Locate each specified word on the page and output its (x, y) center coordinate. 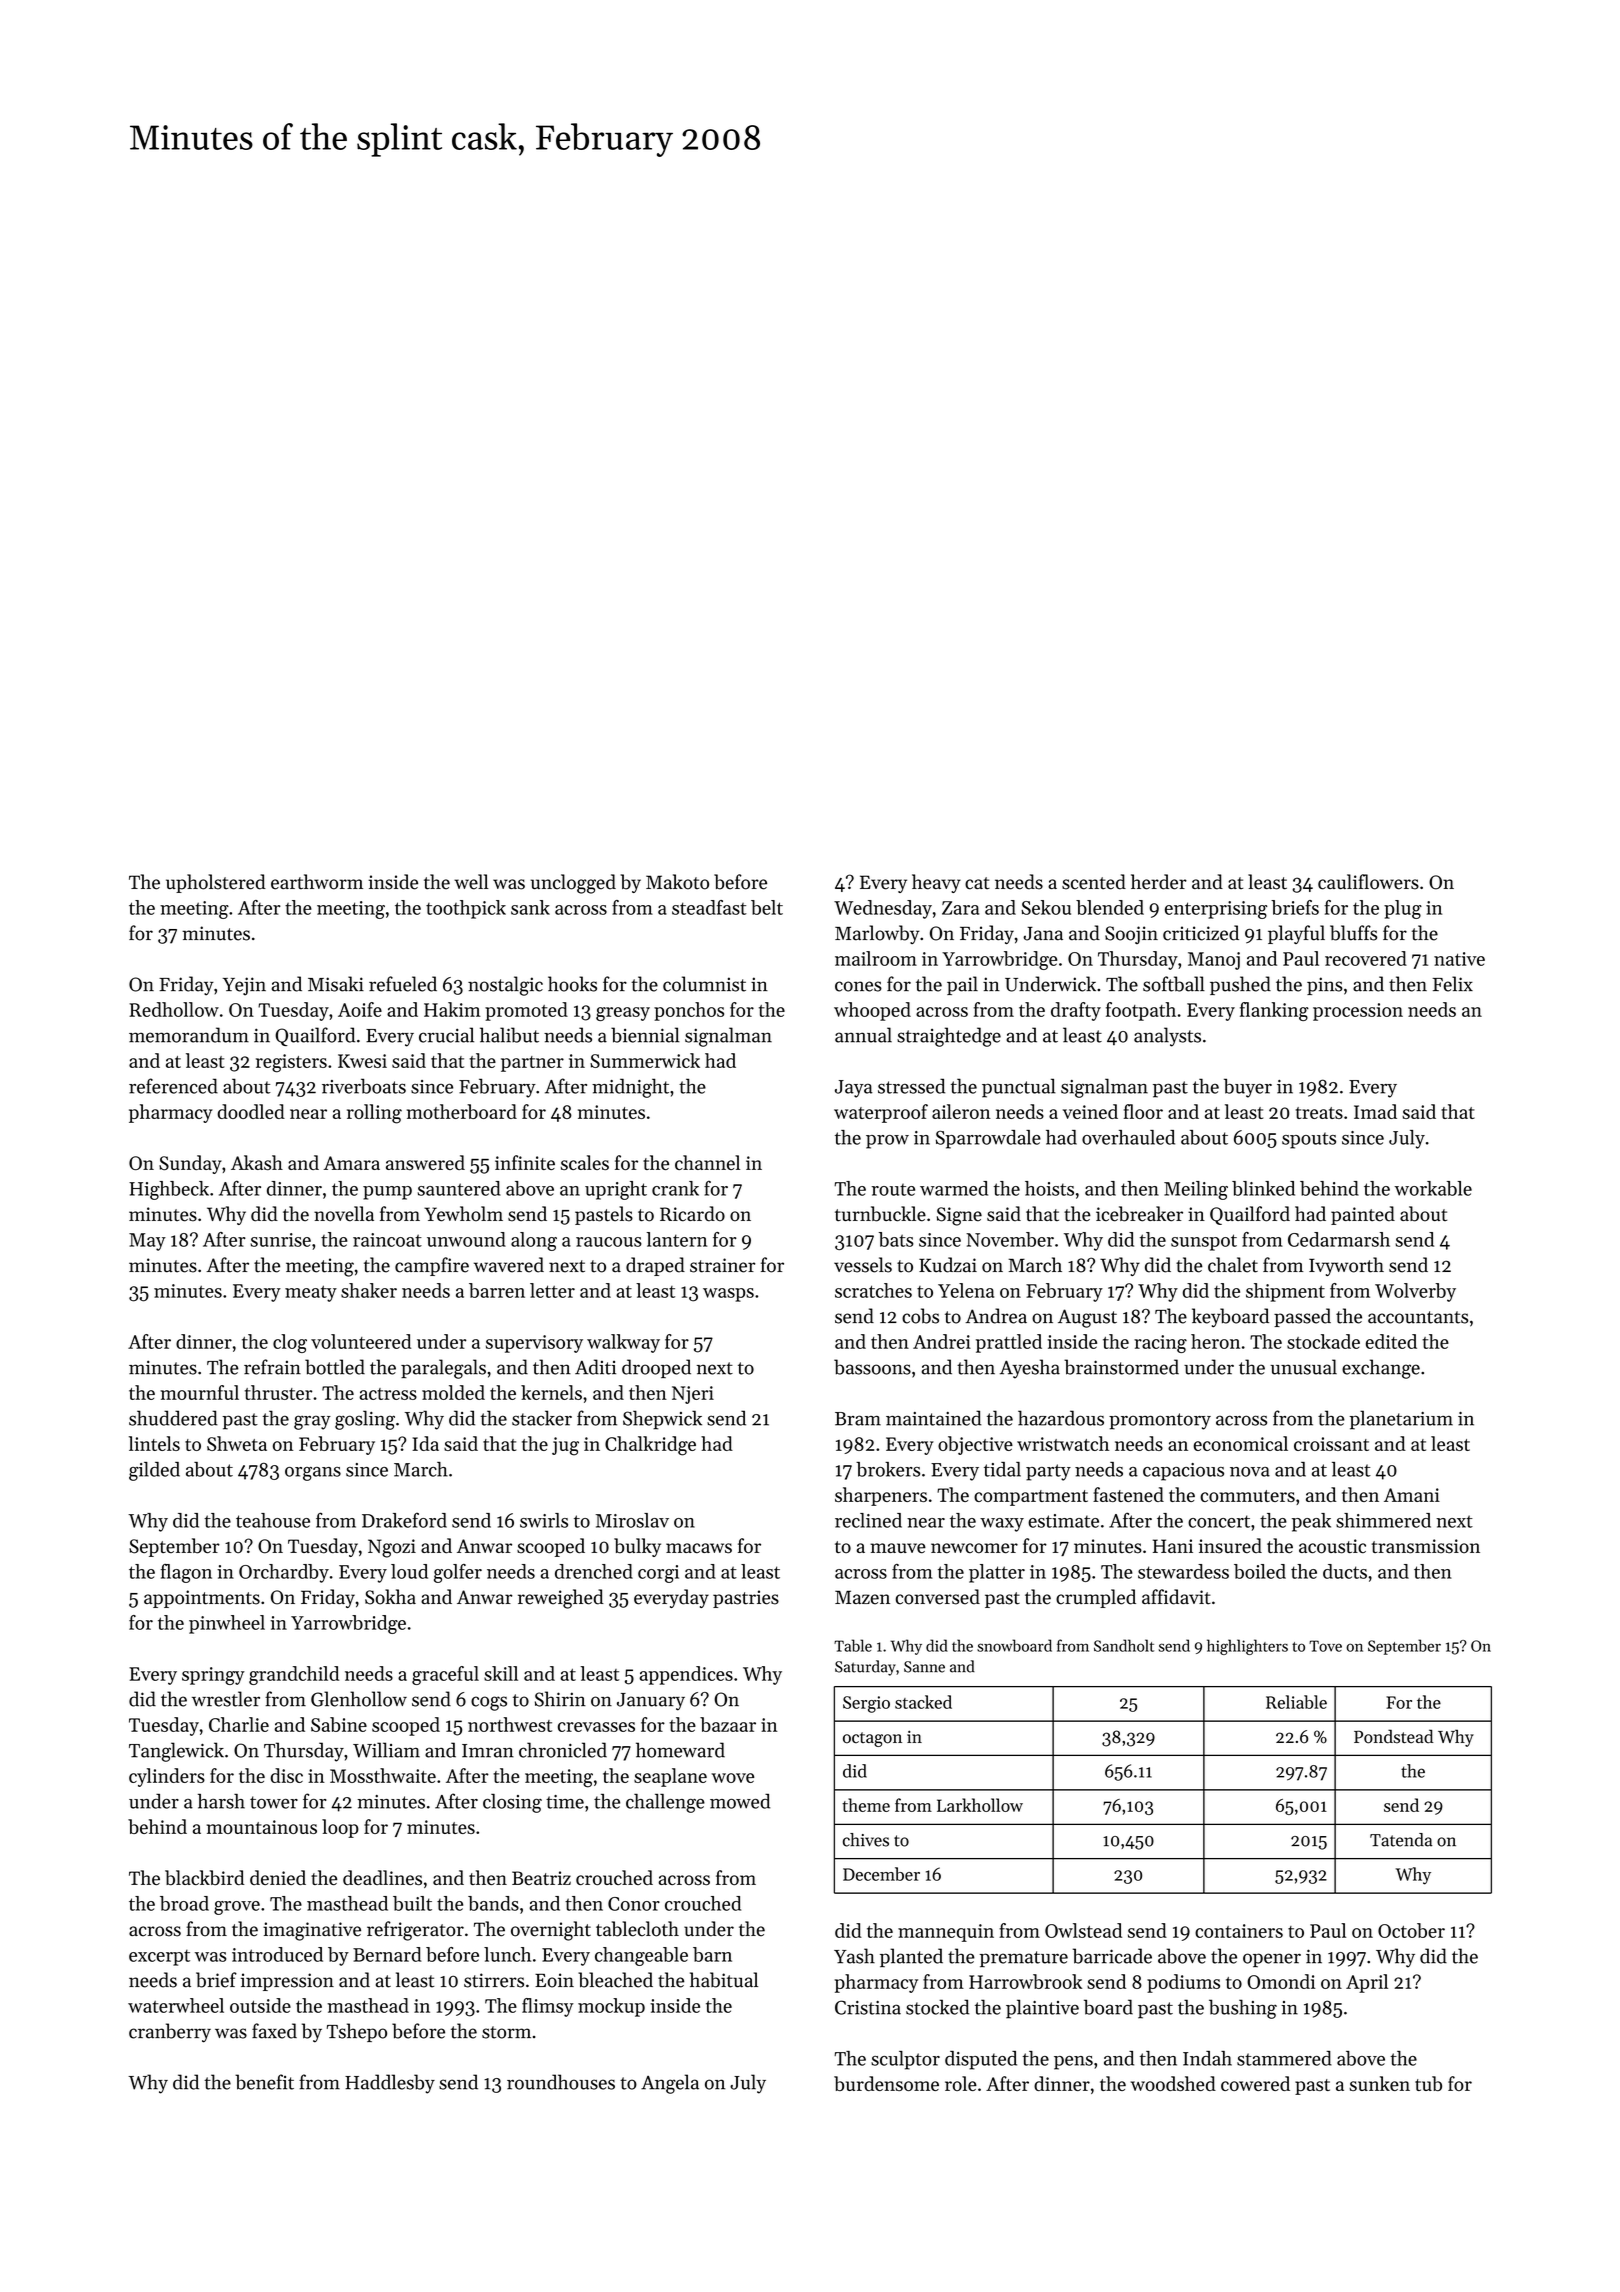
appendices (686, 1675)
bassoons (872, 1367)
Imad (1375, 1111)
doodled (251, 1111)
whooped (872, 1011)
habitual (724, 1980)
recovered (1366, 958)
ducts (1345, 1571)
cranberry (170, 2033)
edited (1391, 1341)
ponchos (689, 1011)
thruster (278, 1392)
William (386, 1750)
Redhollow (174, 1009)
